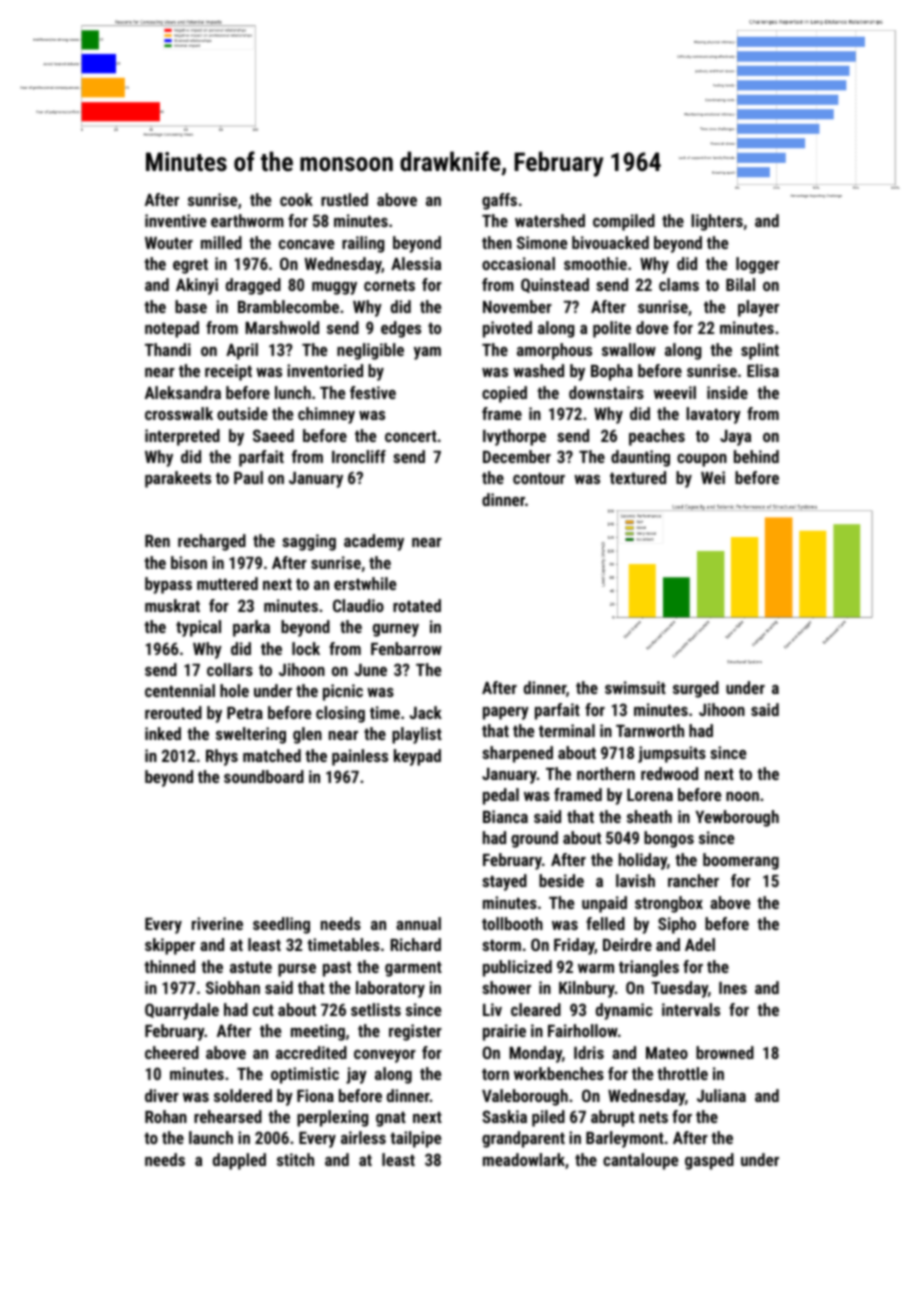 The height and width of the screenshot is (1314, 924). What do you see at coordinates (512, 923) in the screenshot?
I see `tollbooth` at bounding box center [512, 923].
